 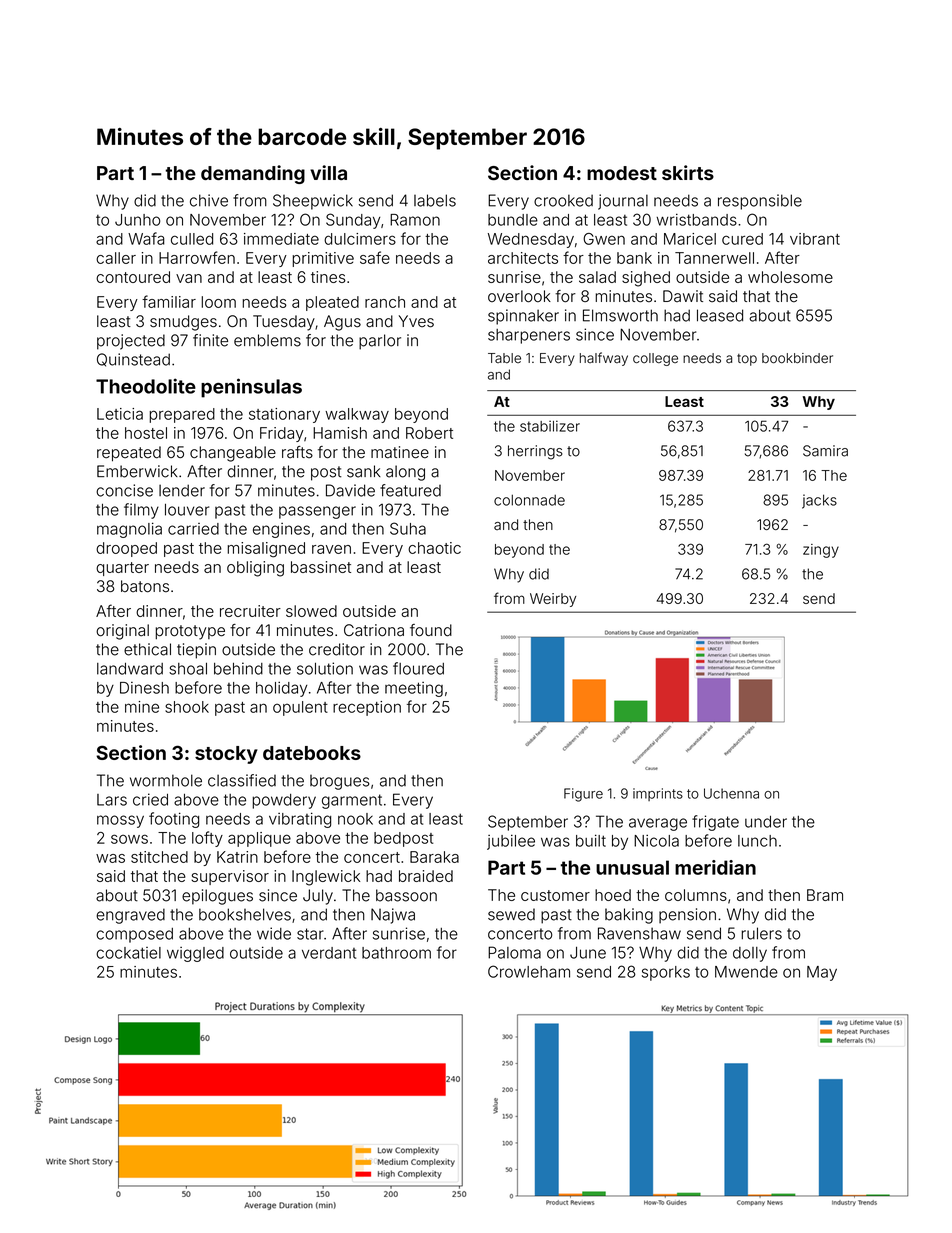 What do you see at coordinates (195, 954) in the screenshot?
I see `wiggled` at bounding box center [195, 954].
